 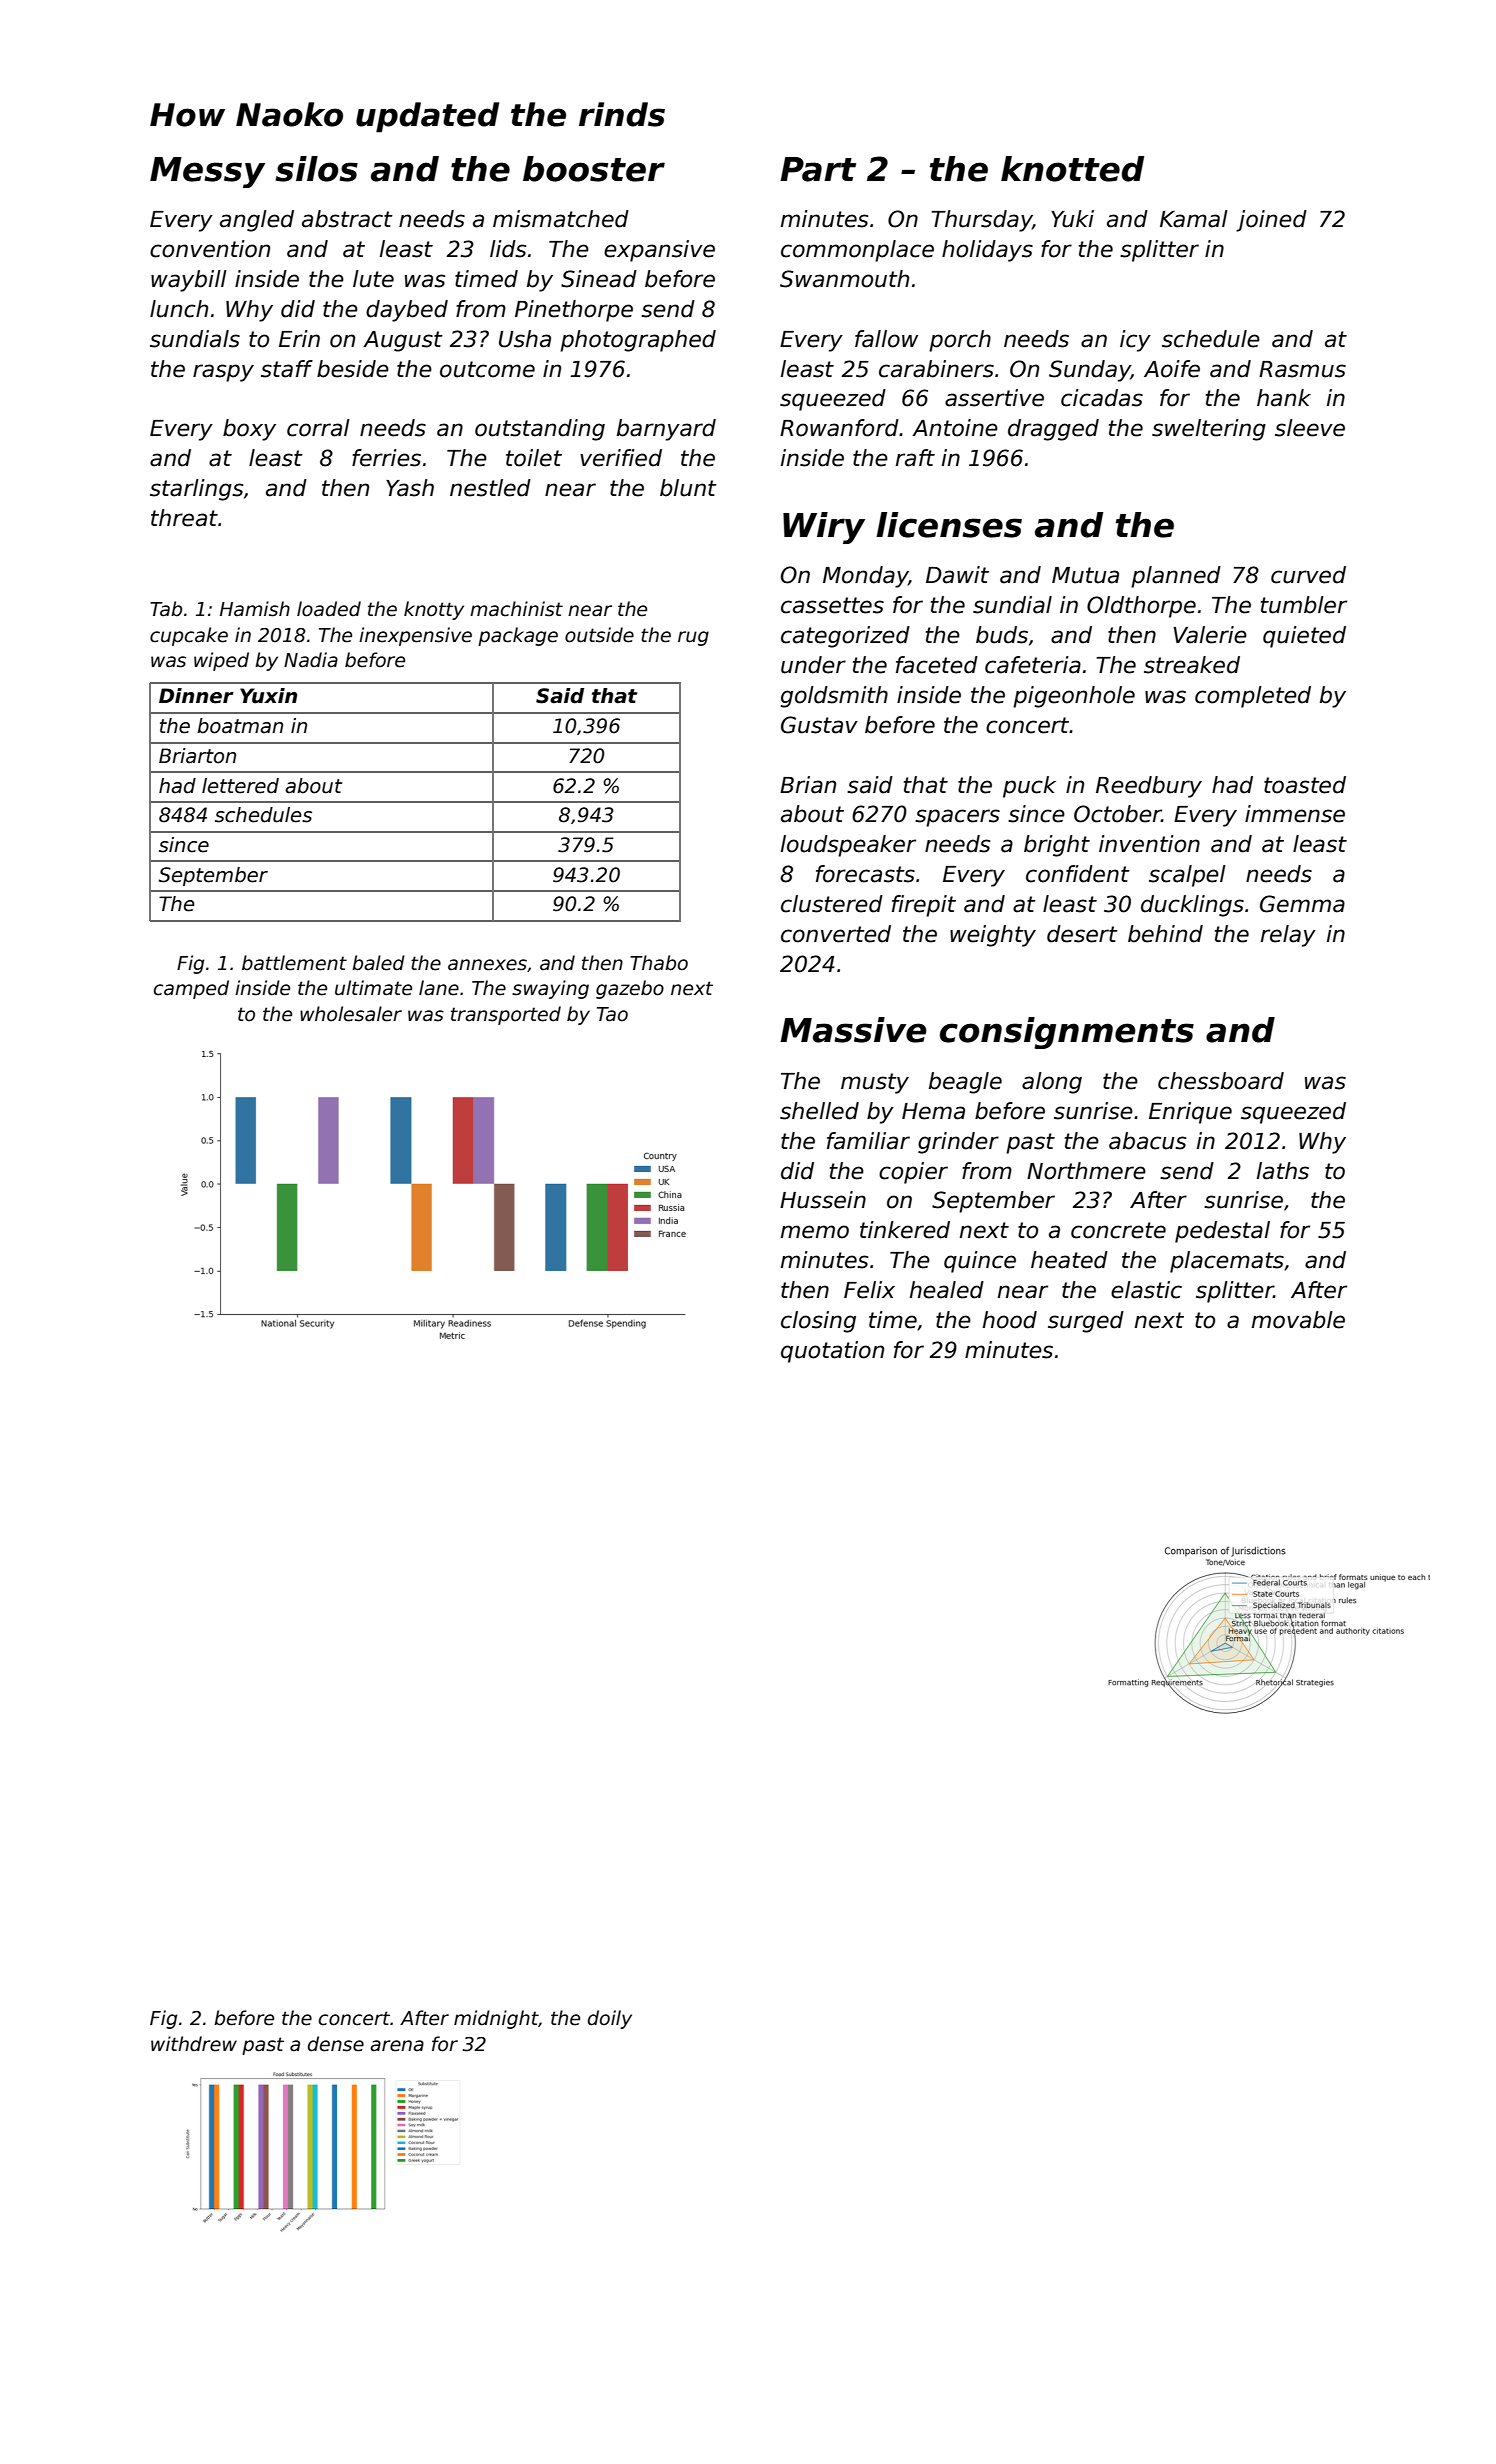 What do you see at coordinates (839, 428) in the page?
I see `Rowanford` at bounding box center [839, 428].
